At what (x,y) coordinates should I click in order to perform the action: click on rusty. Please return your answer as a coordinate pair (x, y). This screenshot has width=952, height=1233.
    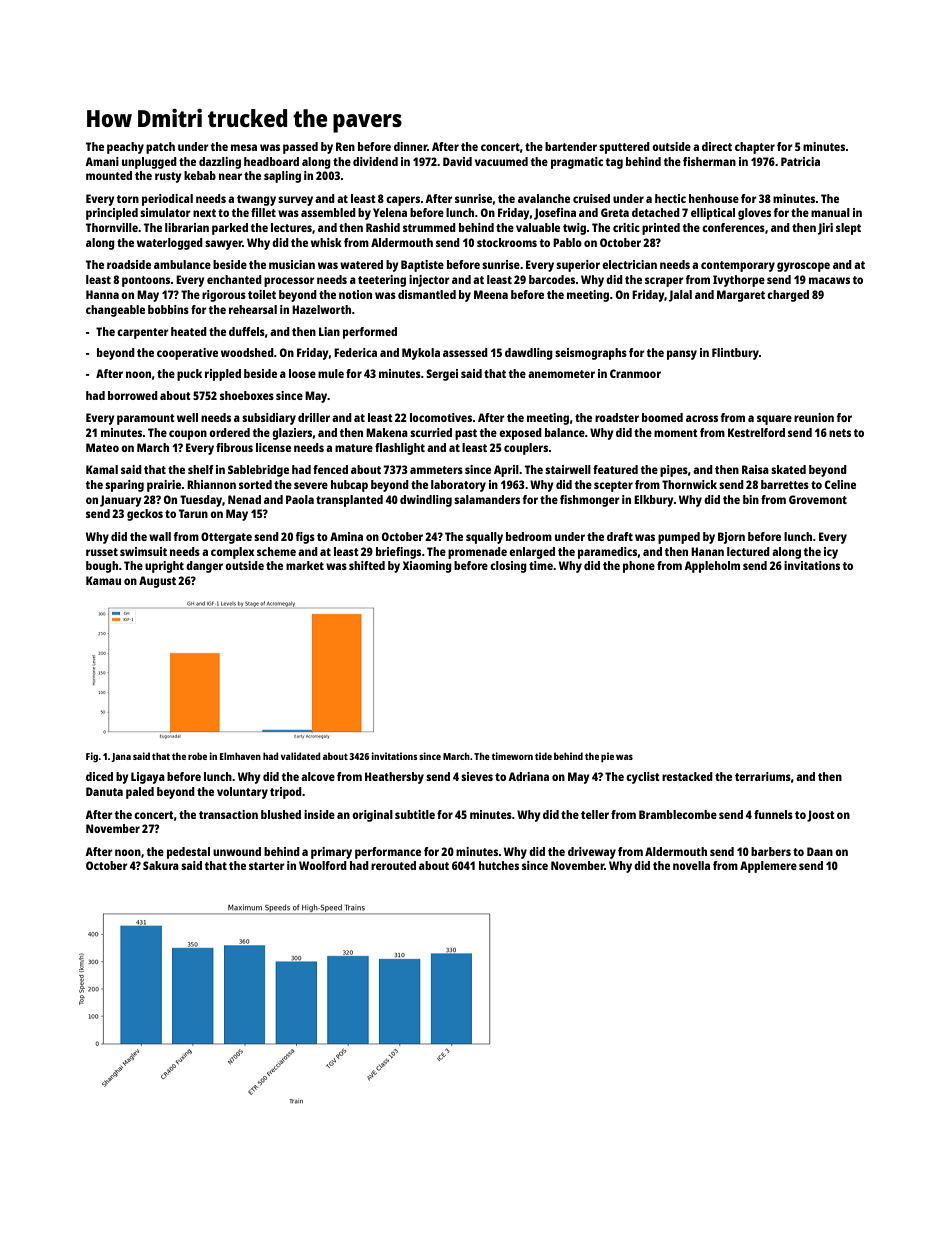
    Looking at the image, I should click on (168, 177).
